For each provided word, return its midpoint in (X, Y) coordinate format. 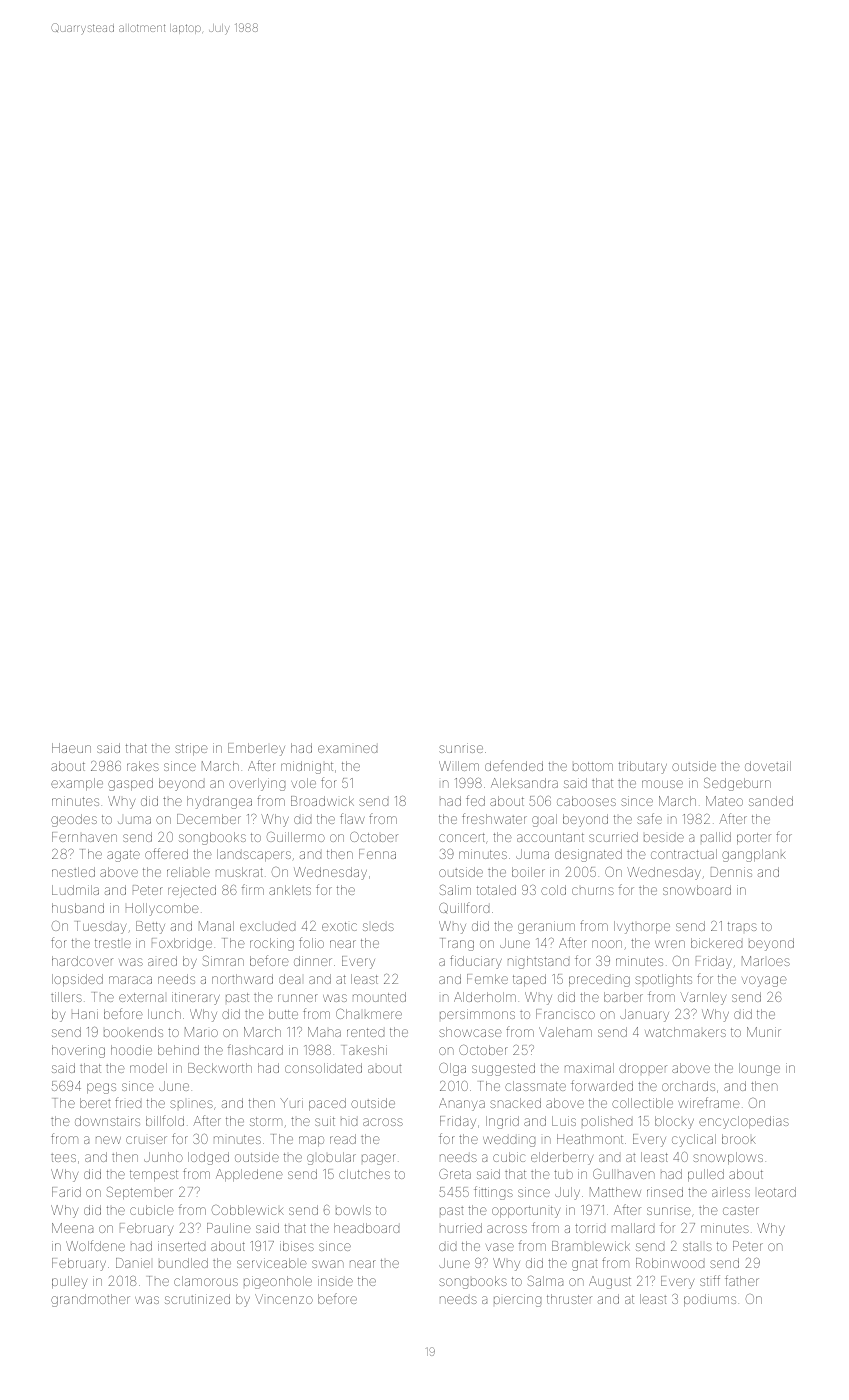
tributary (643, 767)
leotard (777, 1192)
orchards (688, 1086)
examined (347, 749)
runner (298, 998)
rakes (143, 766)
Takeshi (365, 1050)
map (311, 1141)
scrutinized (197, 1299)
